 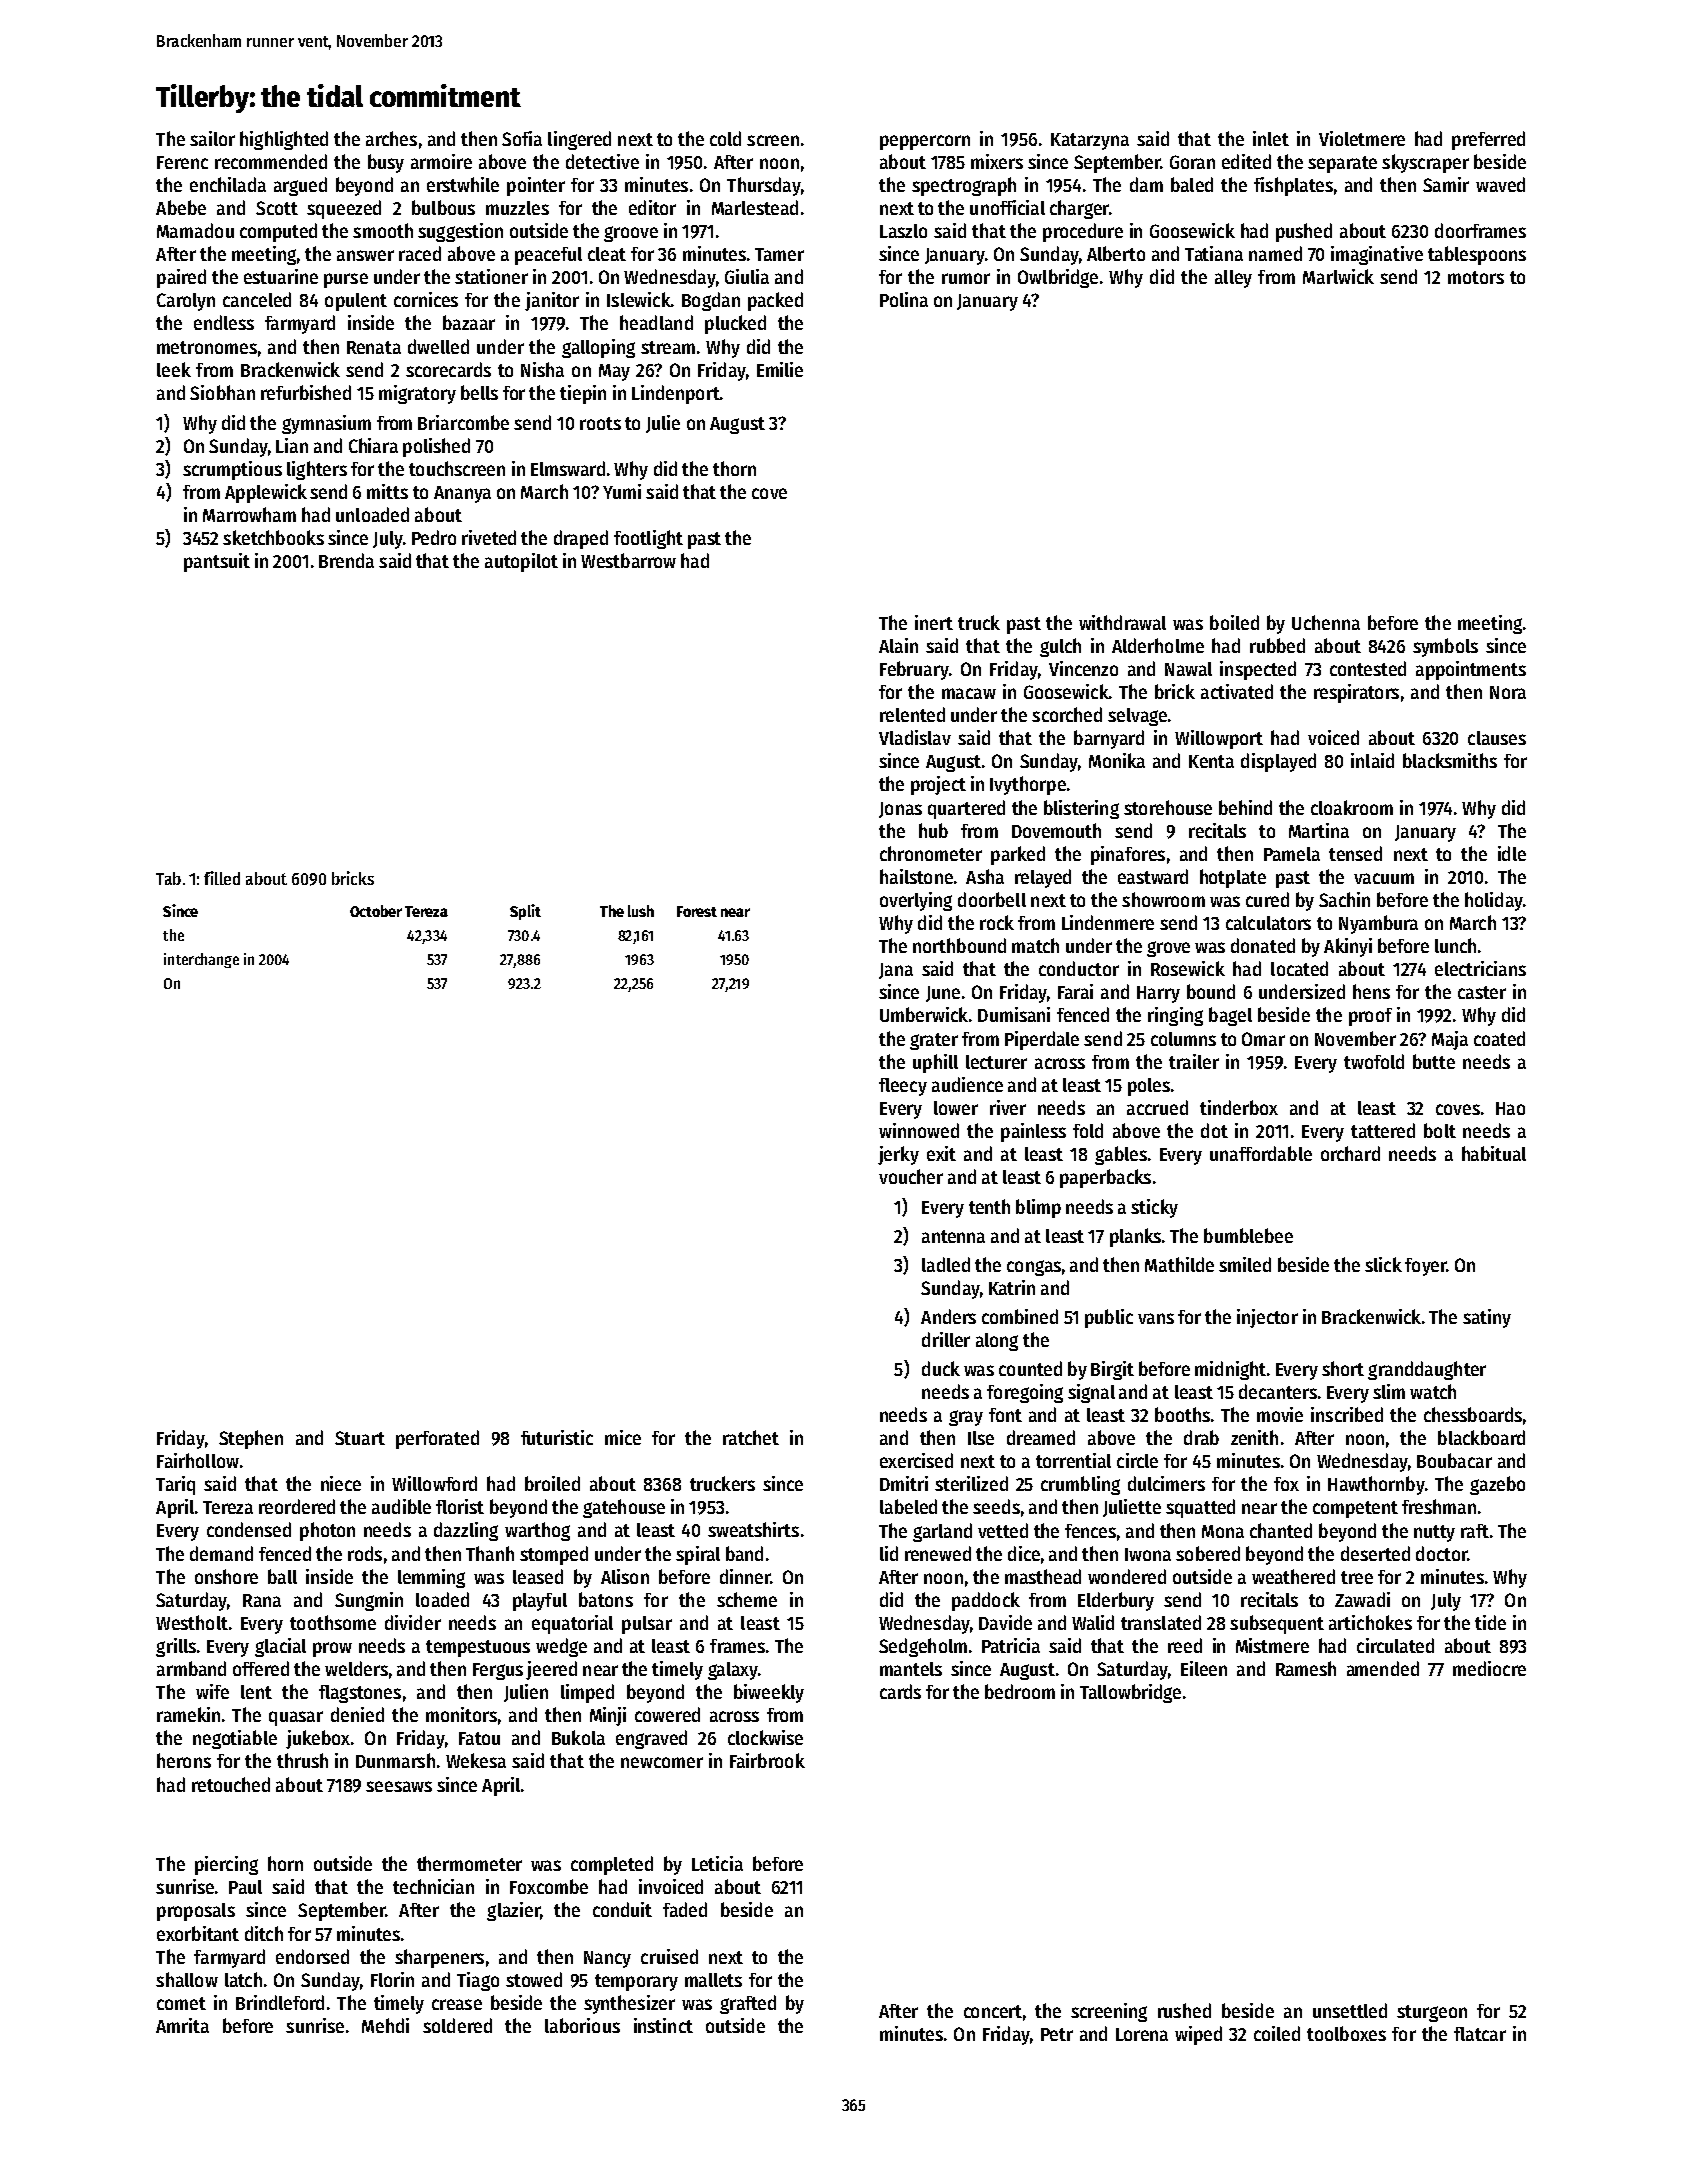 I want to click on concert, so click(x=993, y=2011).
